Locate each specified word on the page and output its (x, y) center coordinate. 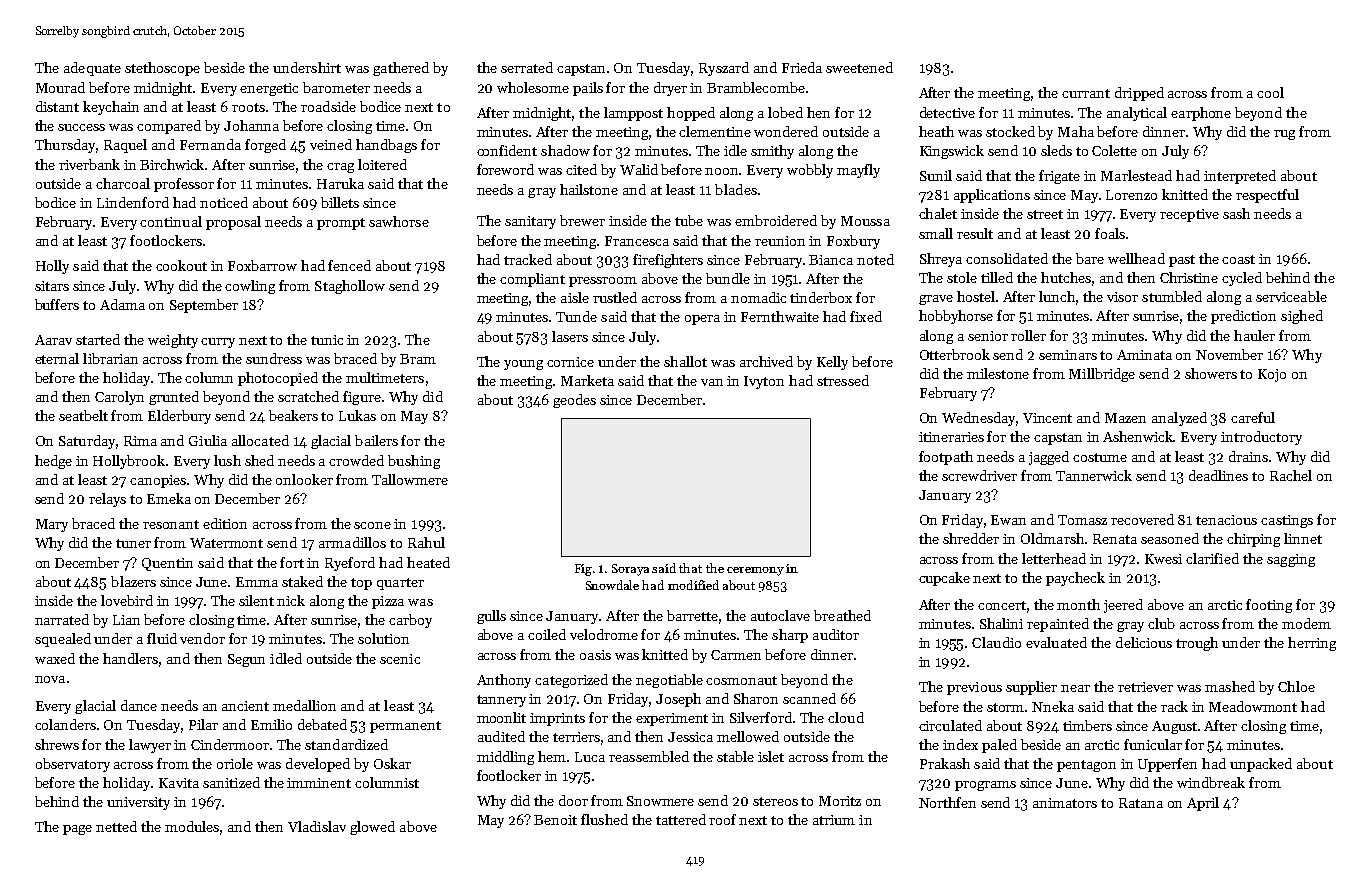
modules (192, 826)
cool (1270, 92)
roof (722, 819)
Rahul (426, 542)
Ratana (1141, 803)
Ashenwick (1138, 436)
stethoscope (162, 69)
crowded (356, 460)
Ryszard (724, 69)
